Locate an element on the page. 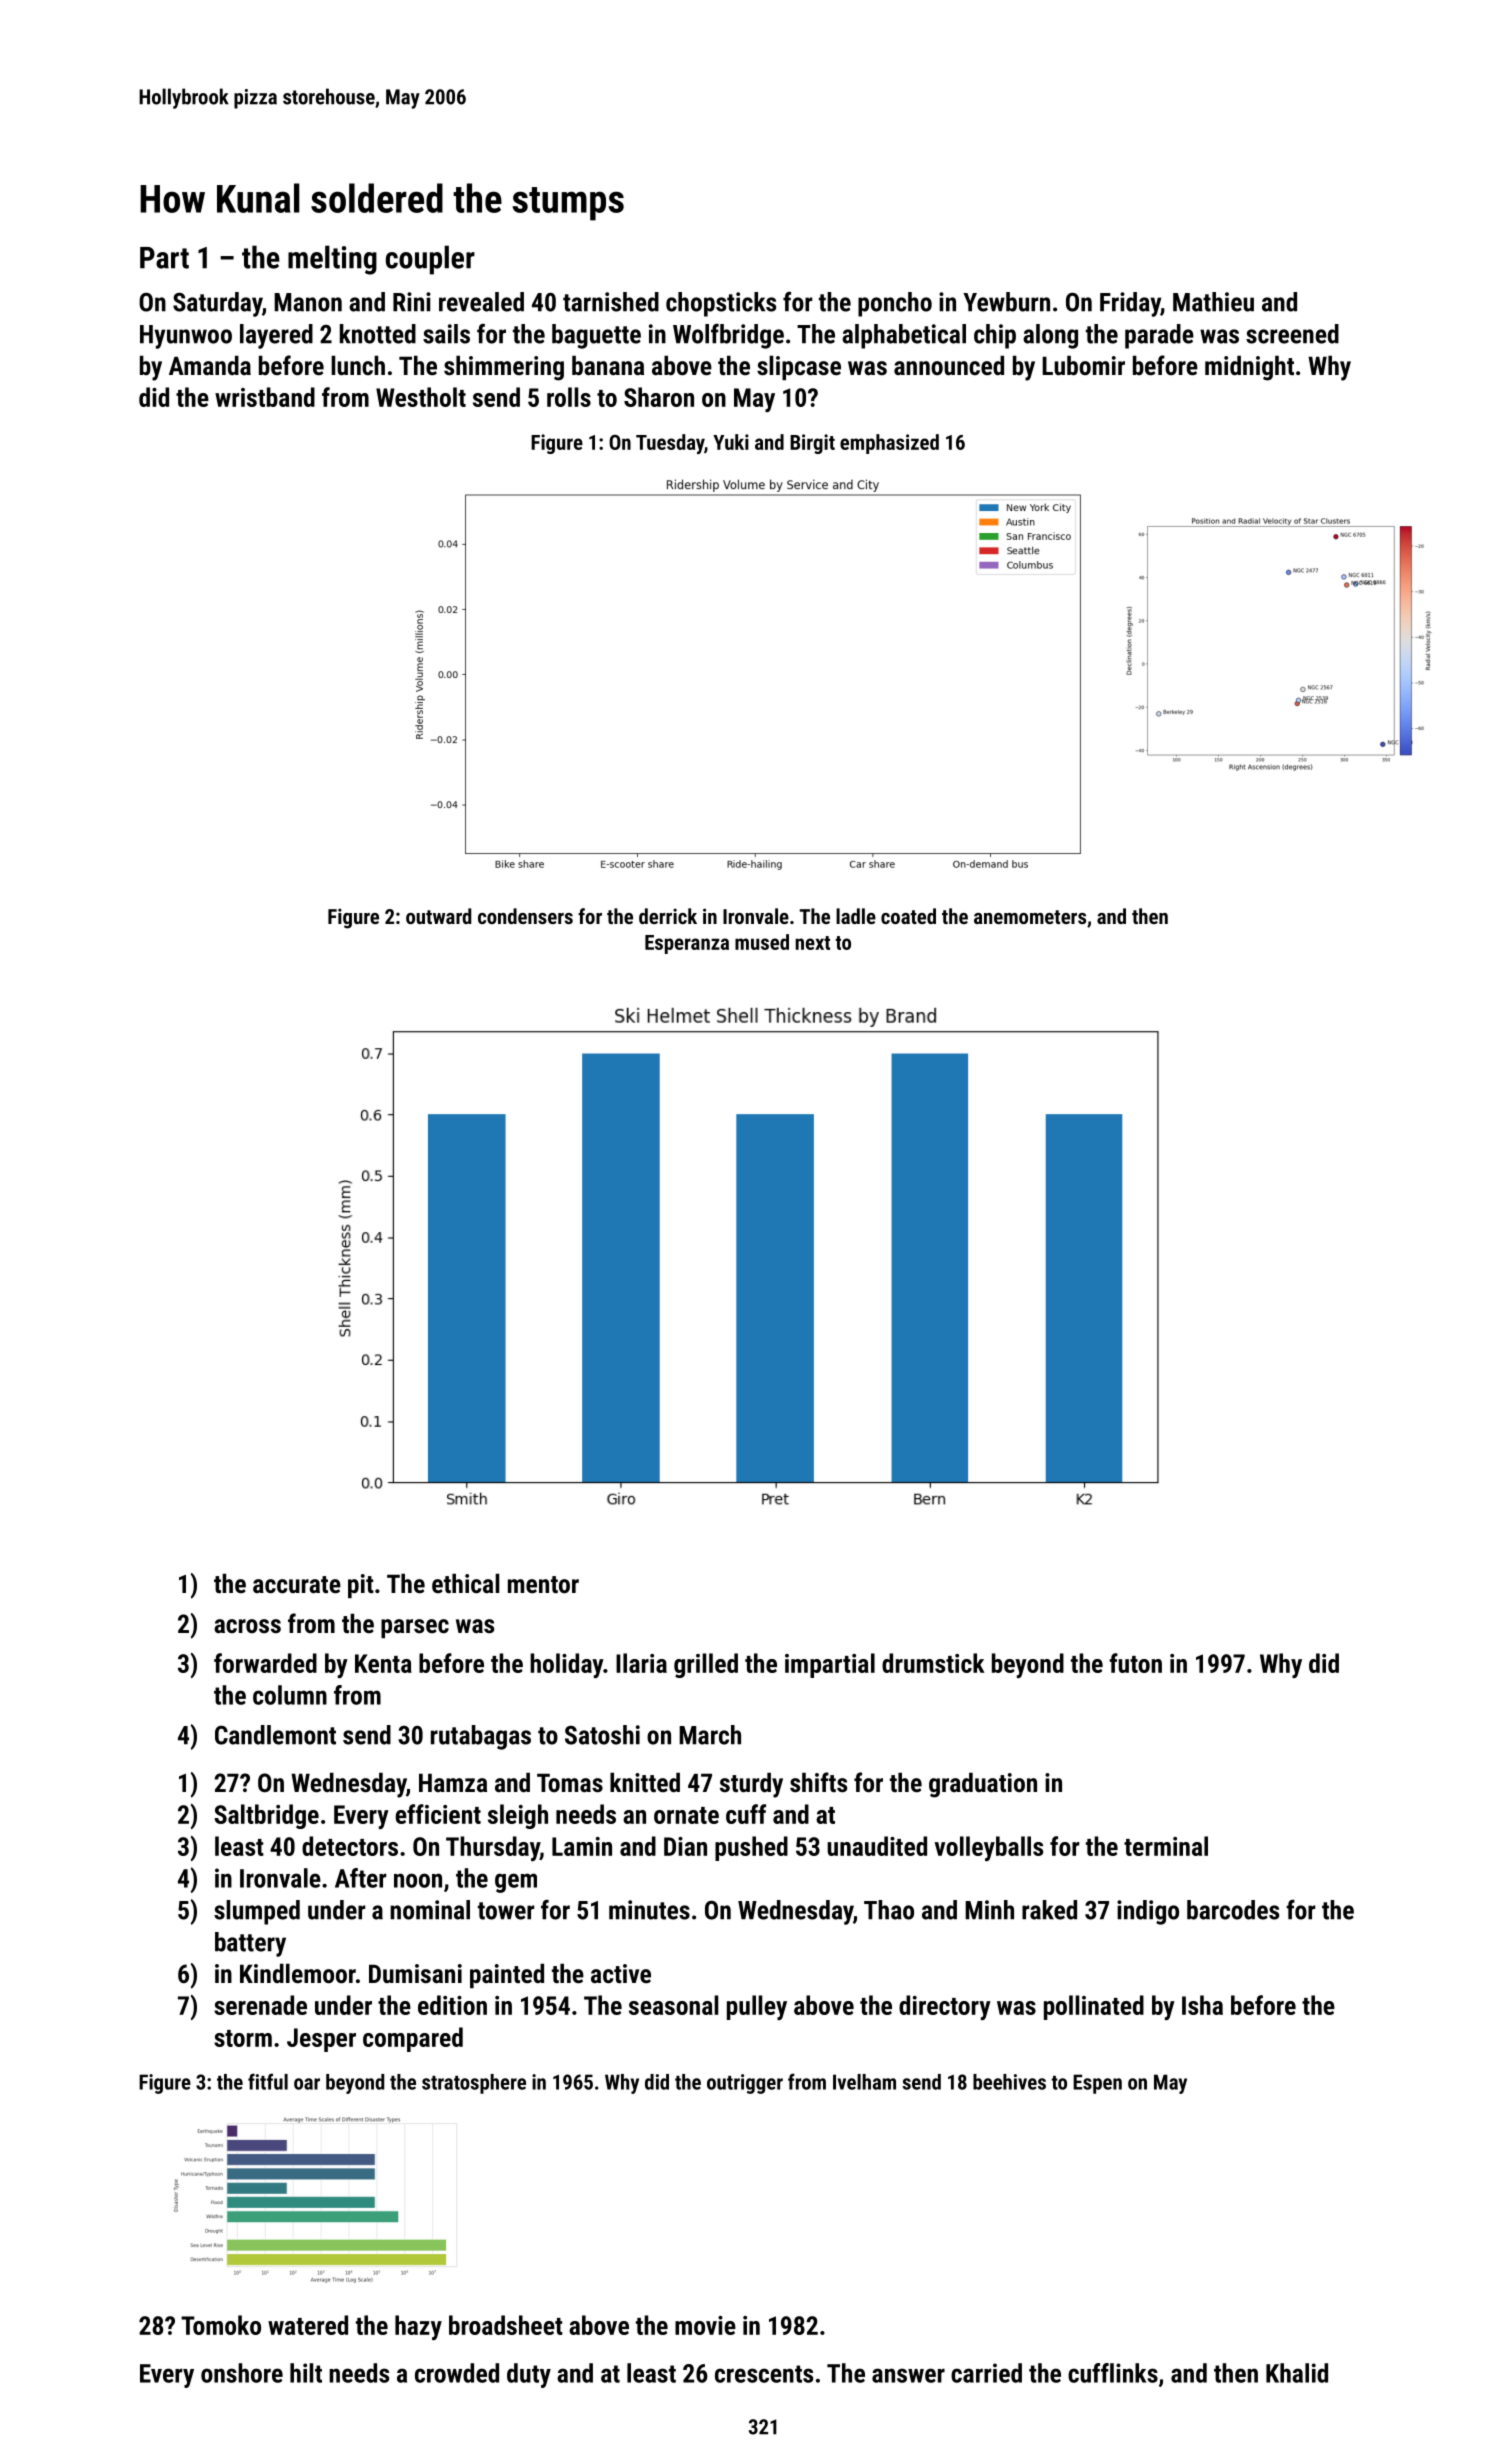 The width and height of the image is (1496, 2464). accurate is located at coordinates (297, 1584).
